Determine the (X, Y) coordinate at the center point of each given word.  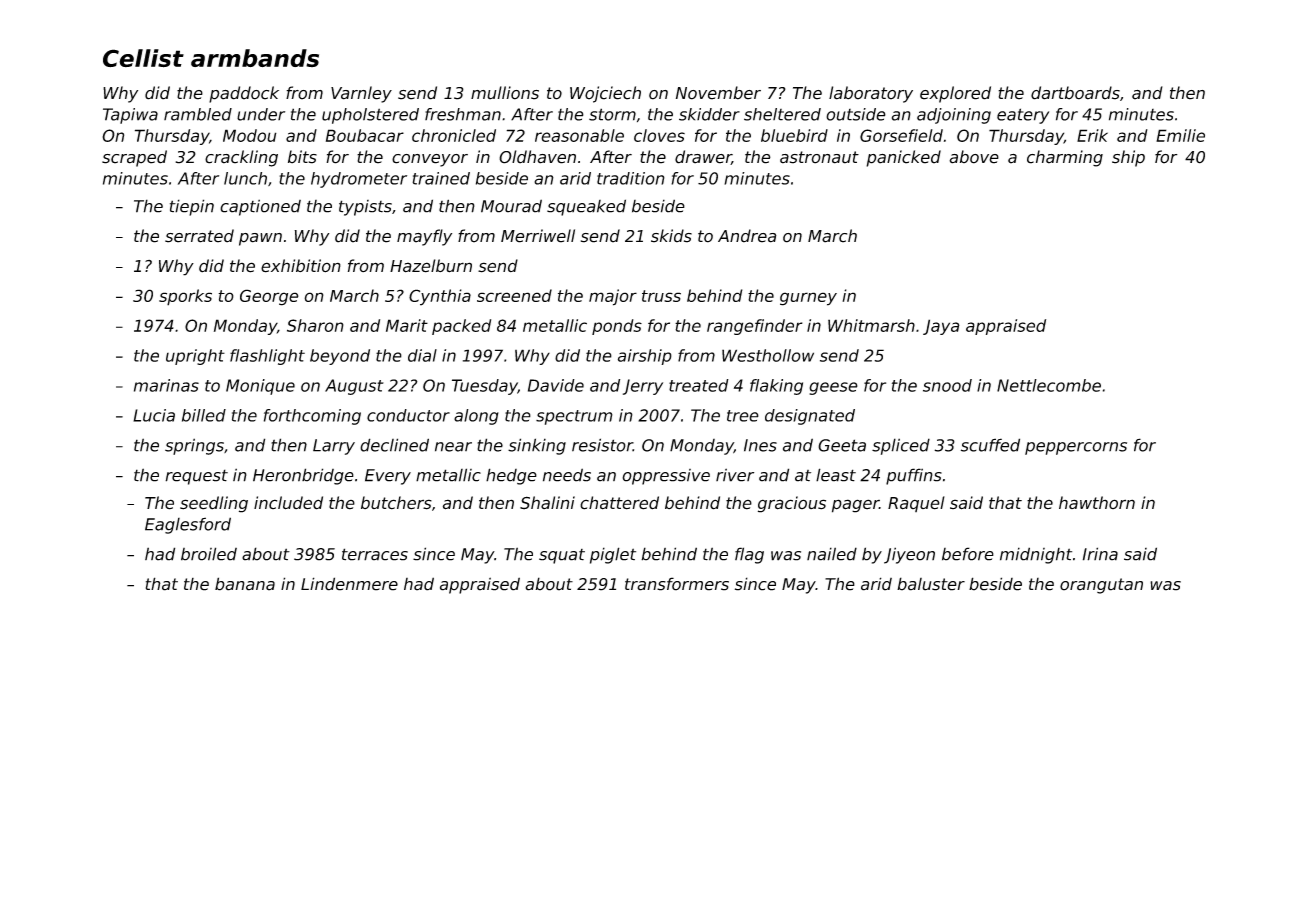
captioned (260, 207)
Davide (556, 385)
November (718, 93)
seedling (214, 504)
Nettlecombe (1049, 385)
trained (441, 178)
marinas (166, 385)
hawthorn (1097, 502)
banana (245, 584)
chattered (619, 503)
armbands (255, 58)
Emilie (1180, 135)
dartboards (1075, 93)
